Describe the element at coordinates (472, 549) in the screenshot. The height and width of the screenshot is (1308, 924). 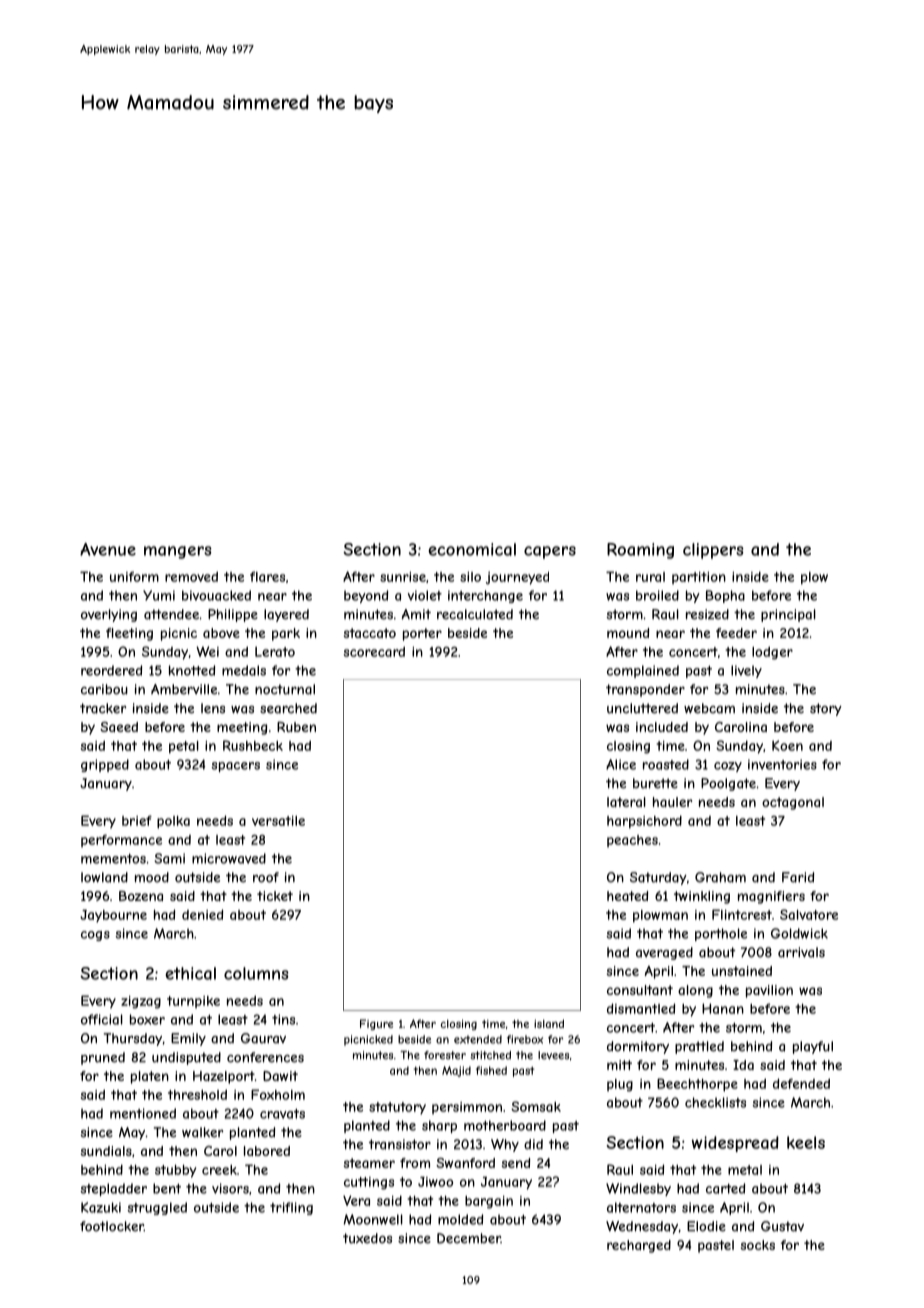
I see `economical` at that location.
